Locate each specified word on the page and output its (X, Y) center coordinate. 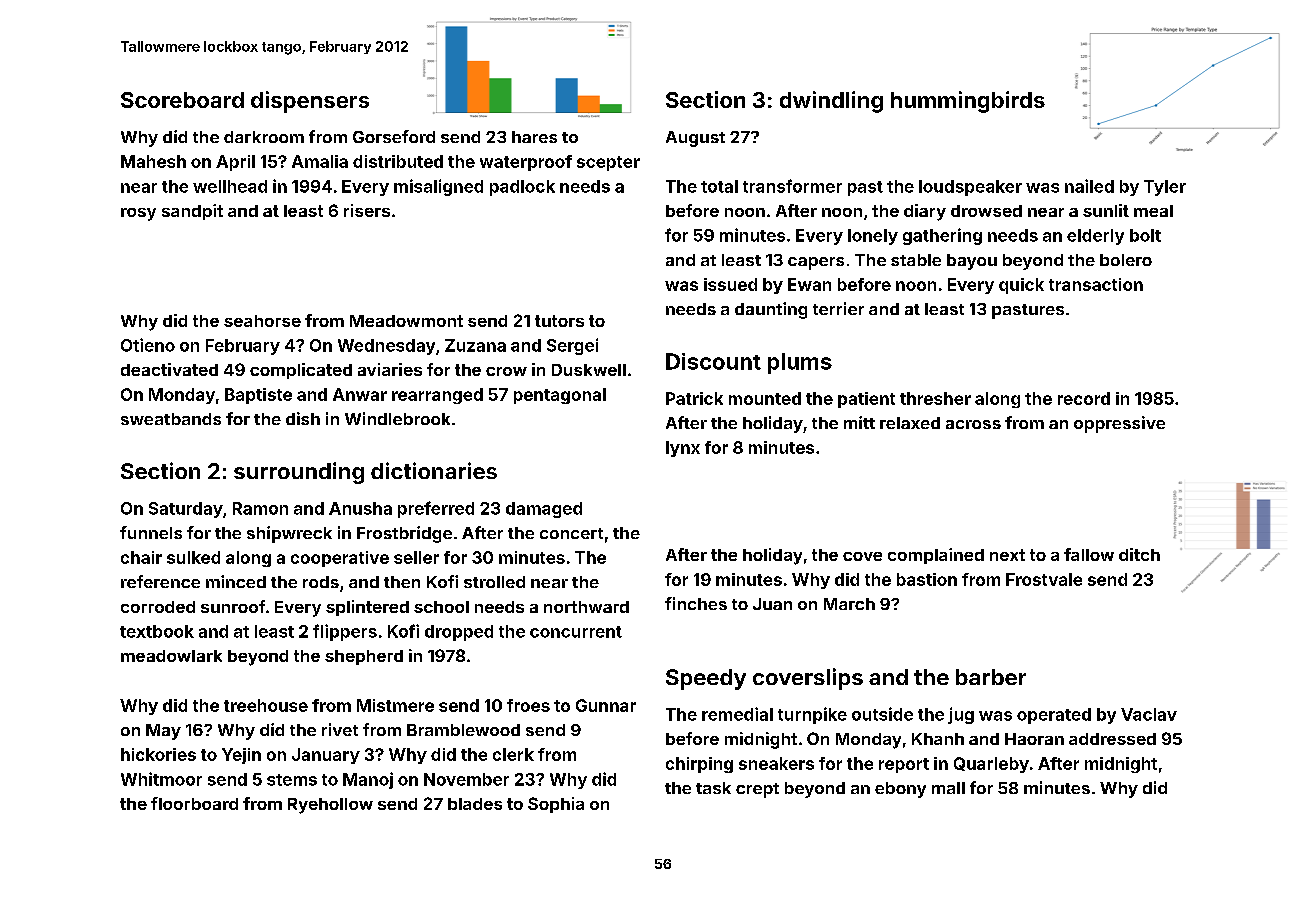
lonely (873, 237)
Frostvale (1044, 579)
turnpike (812, 715)
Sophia (556, 805)
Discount (713, 361)
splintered (367, 608)
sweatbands (171, 419)
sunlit (1106, 210)
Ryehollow (330, 806)
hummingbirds (968, 102)
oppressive (1119, 424)
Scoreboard (182, 100)
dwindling (831, 102)
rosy (138, 214)
